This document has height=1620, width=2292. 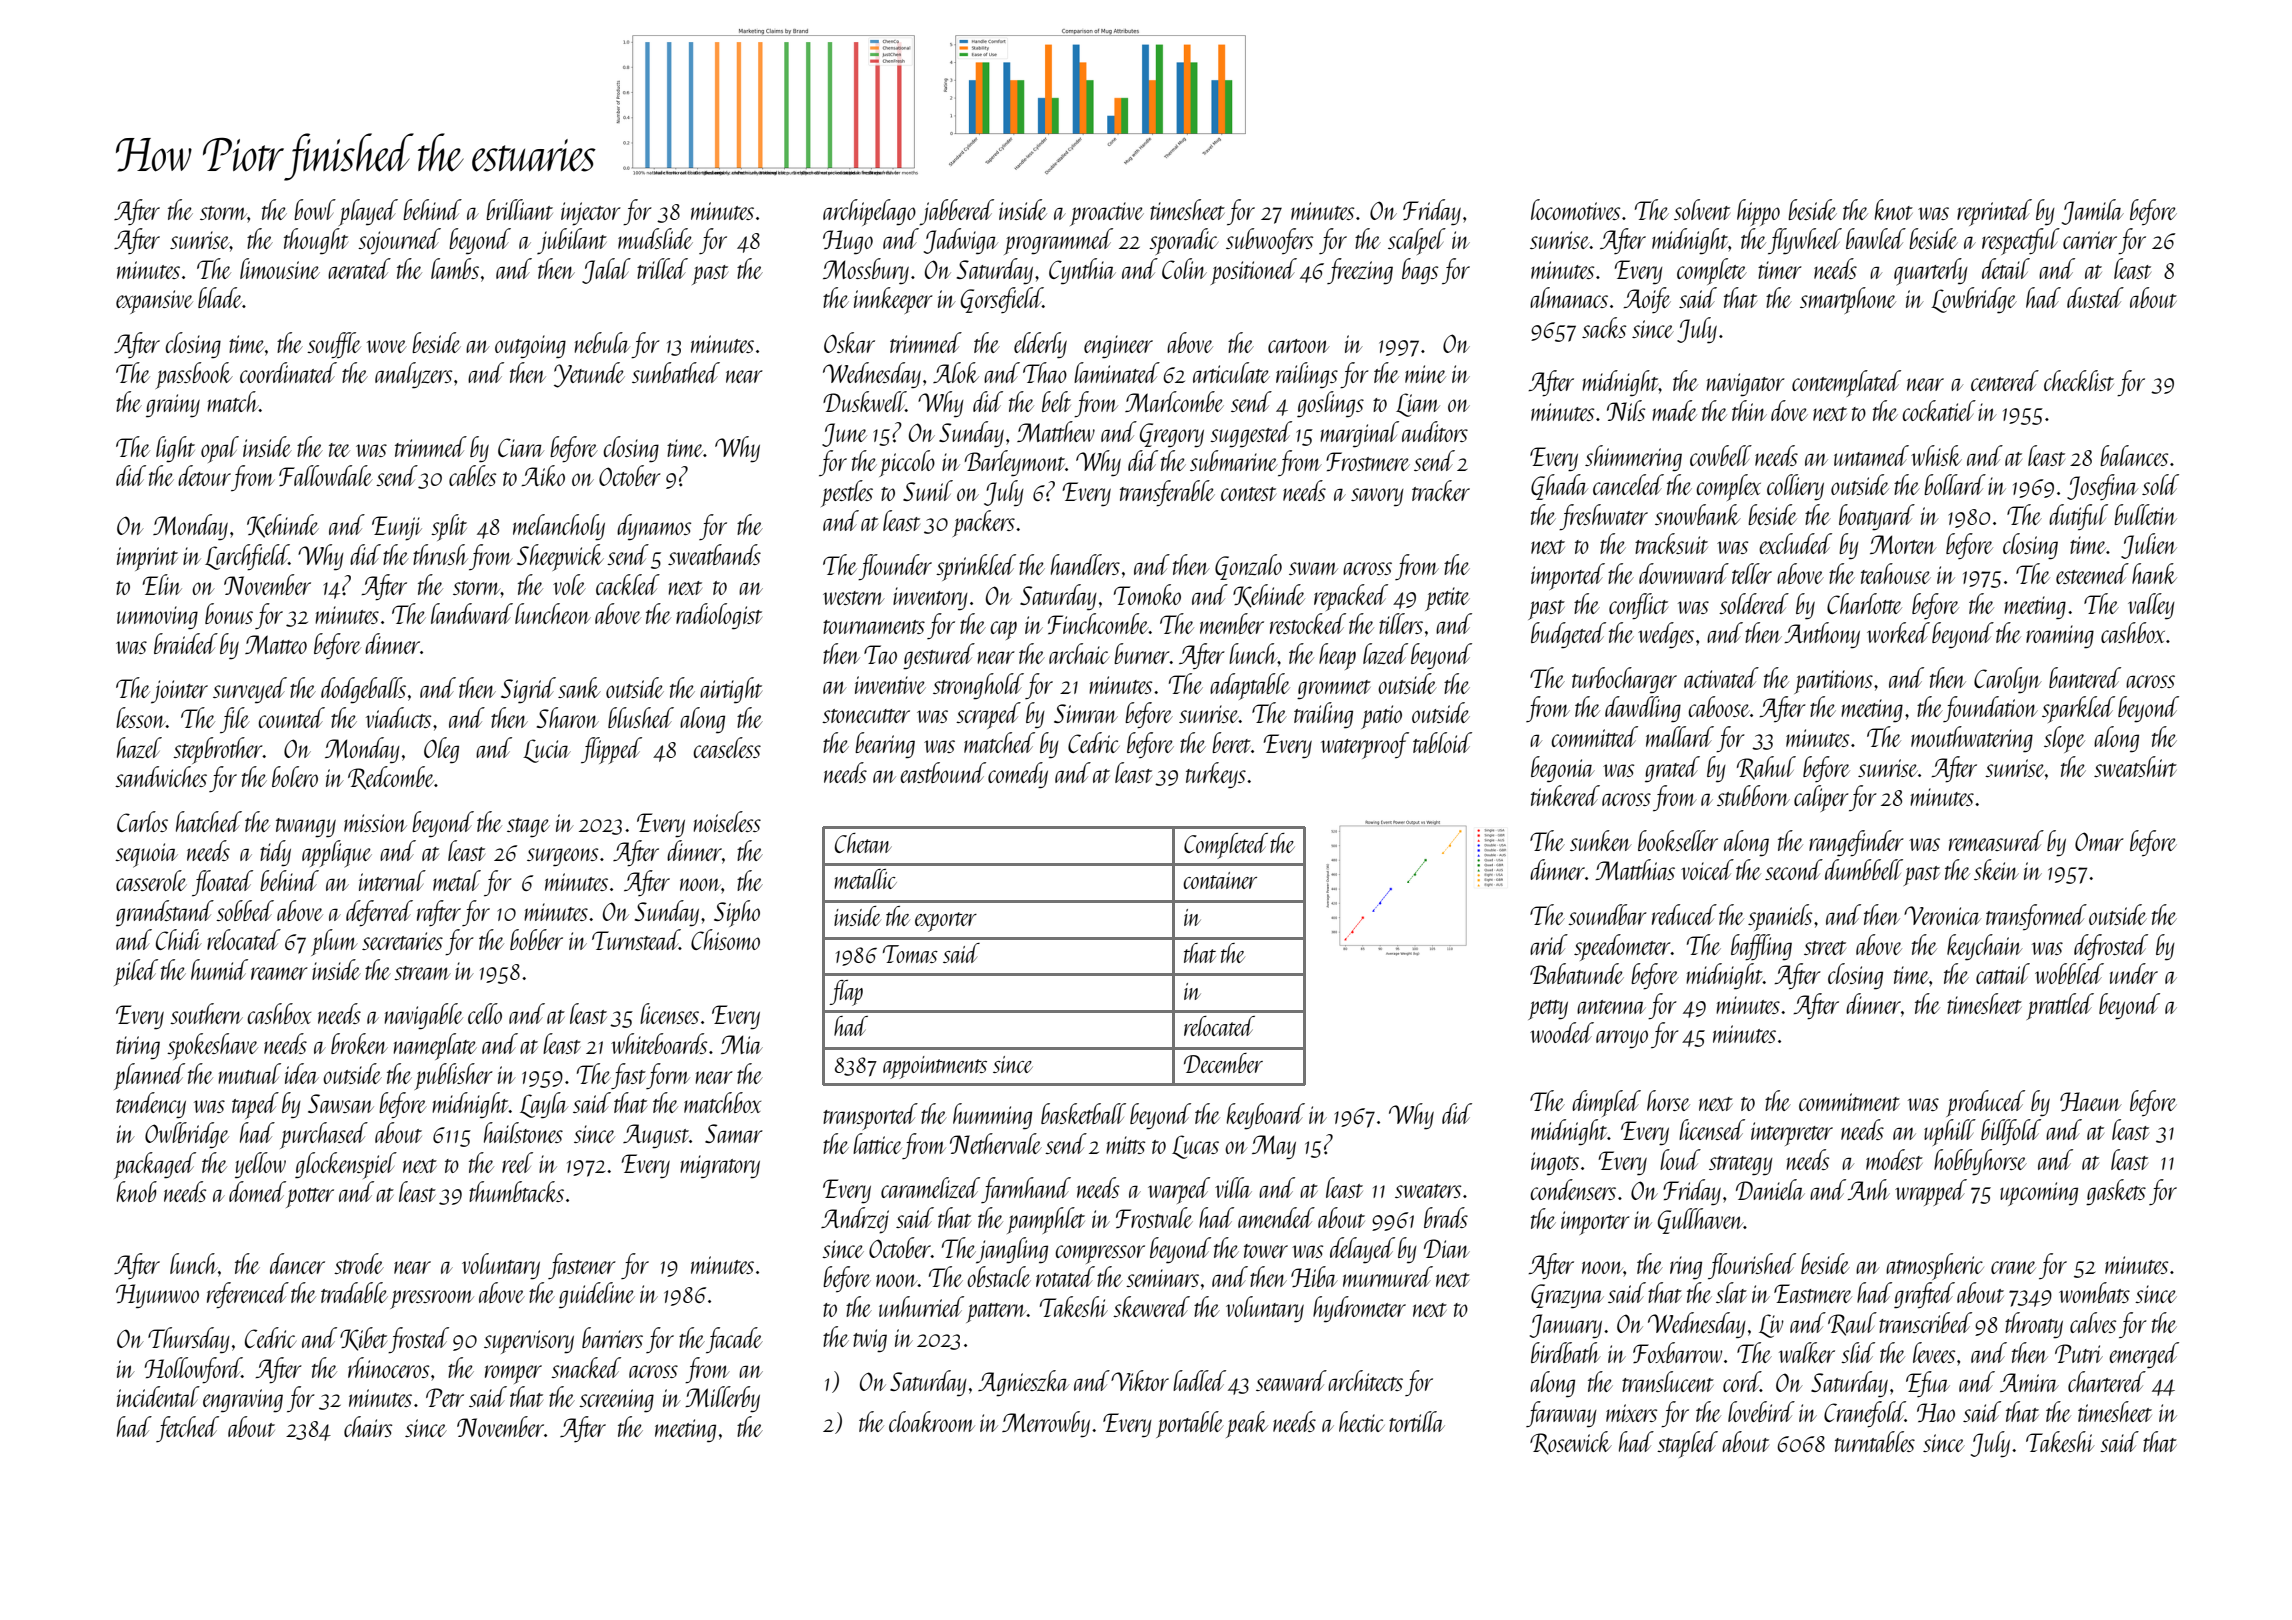 What do you see at coordinates (1107, 214) in the document?
I see `proactive` at bounding box center [1107, 214].
